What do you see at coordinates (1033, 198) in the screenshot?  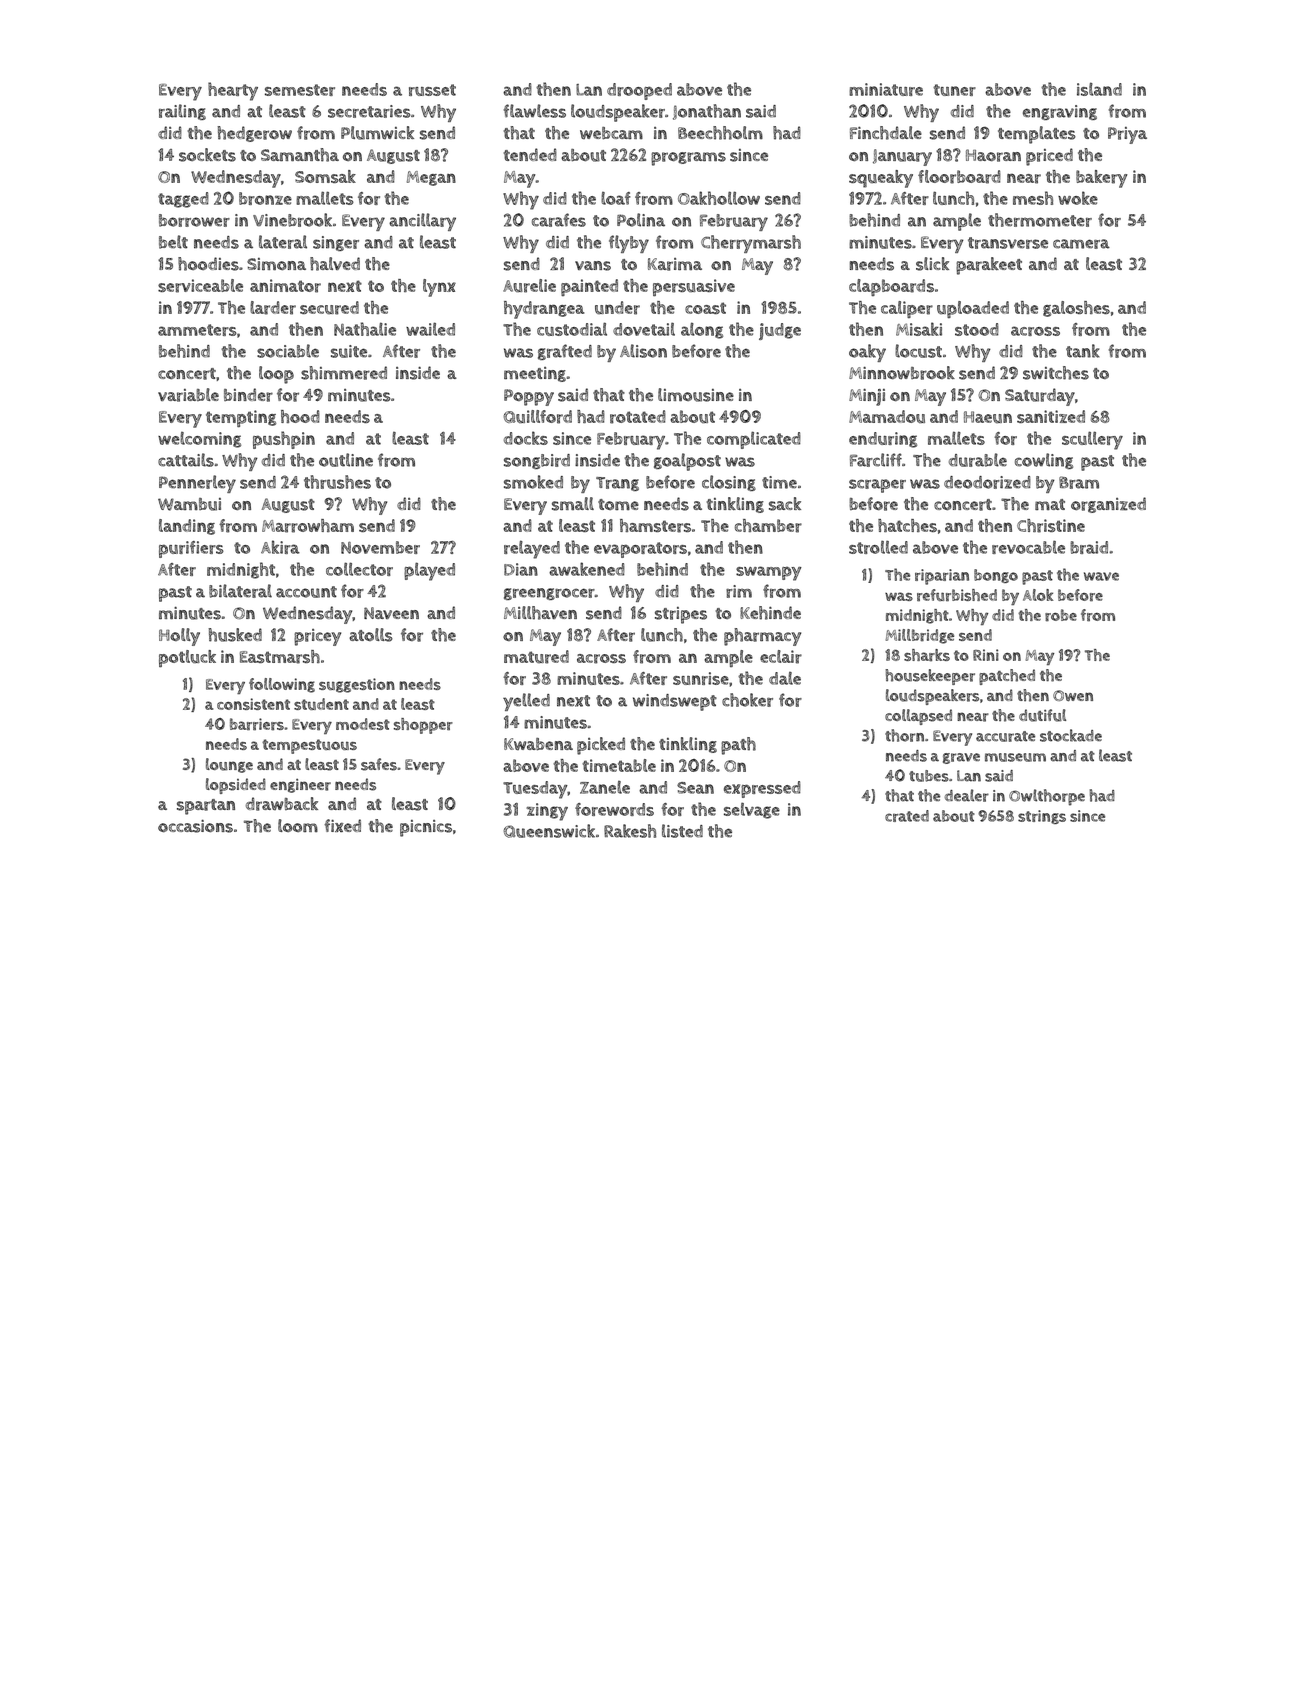 I see `mesh` at bounding box center [1033, 198].
